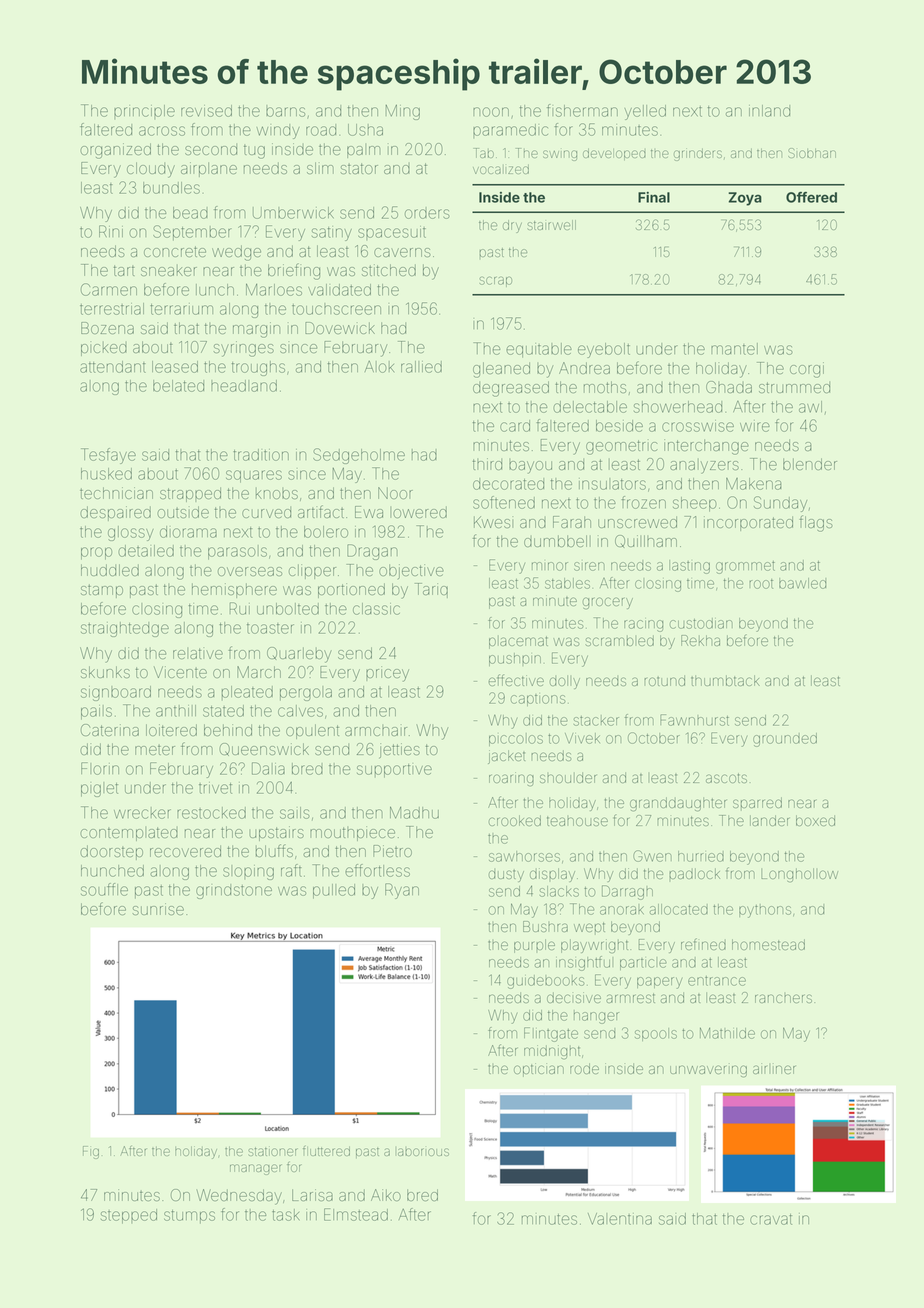  What do you see at coordinates (605, 387) in the document?
I see `moths` at bounding box center [605, 387].
